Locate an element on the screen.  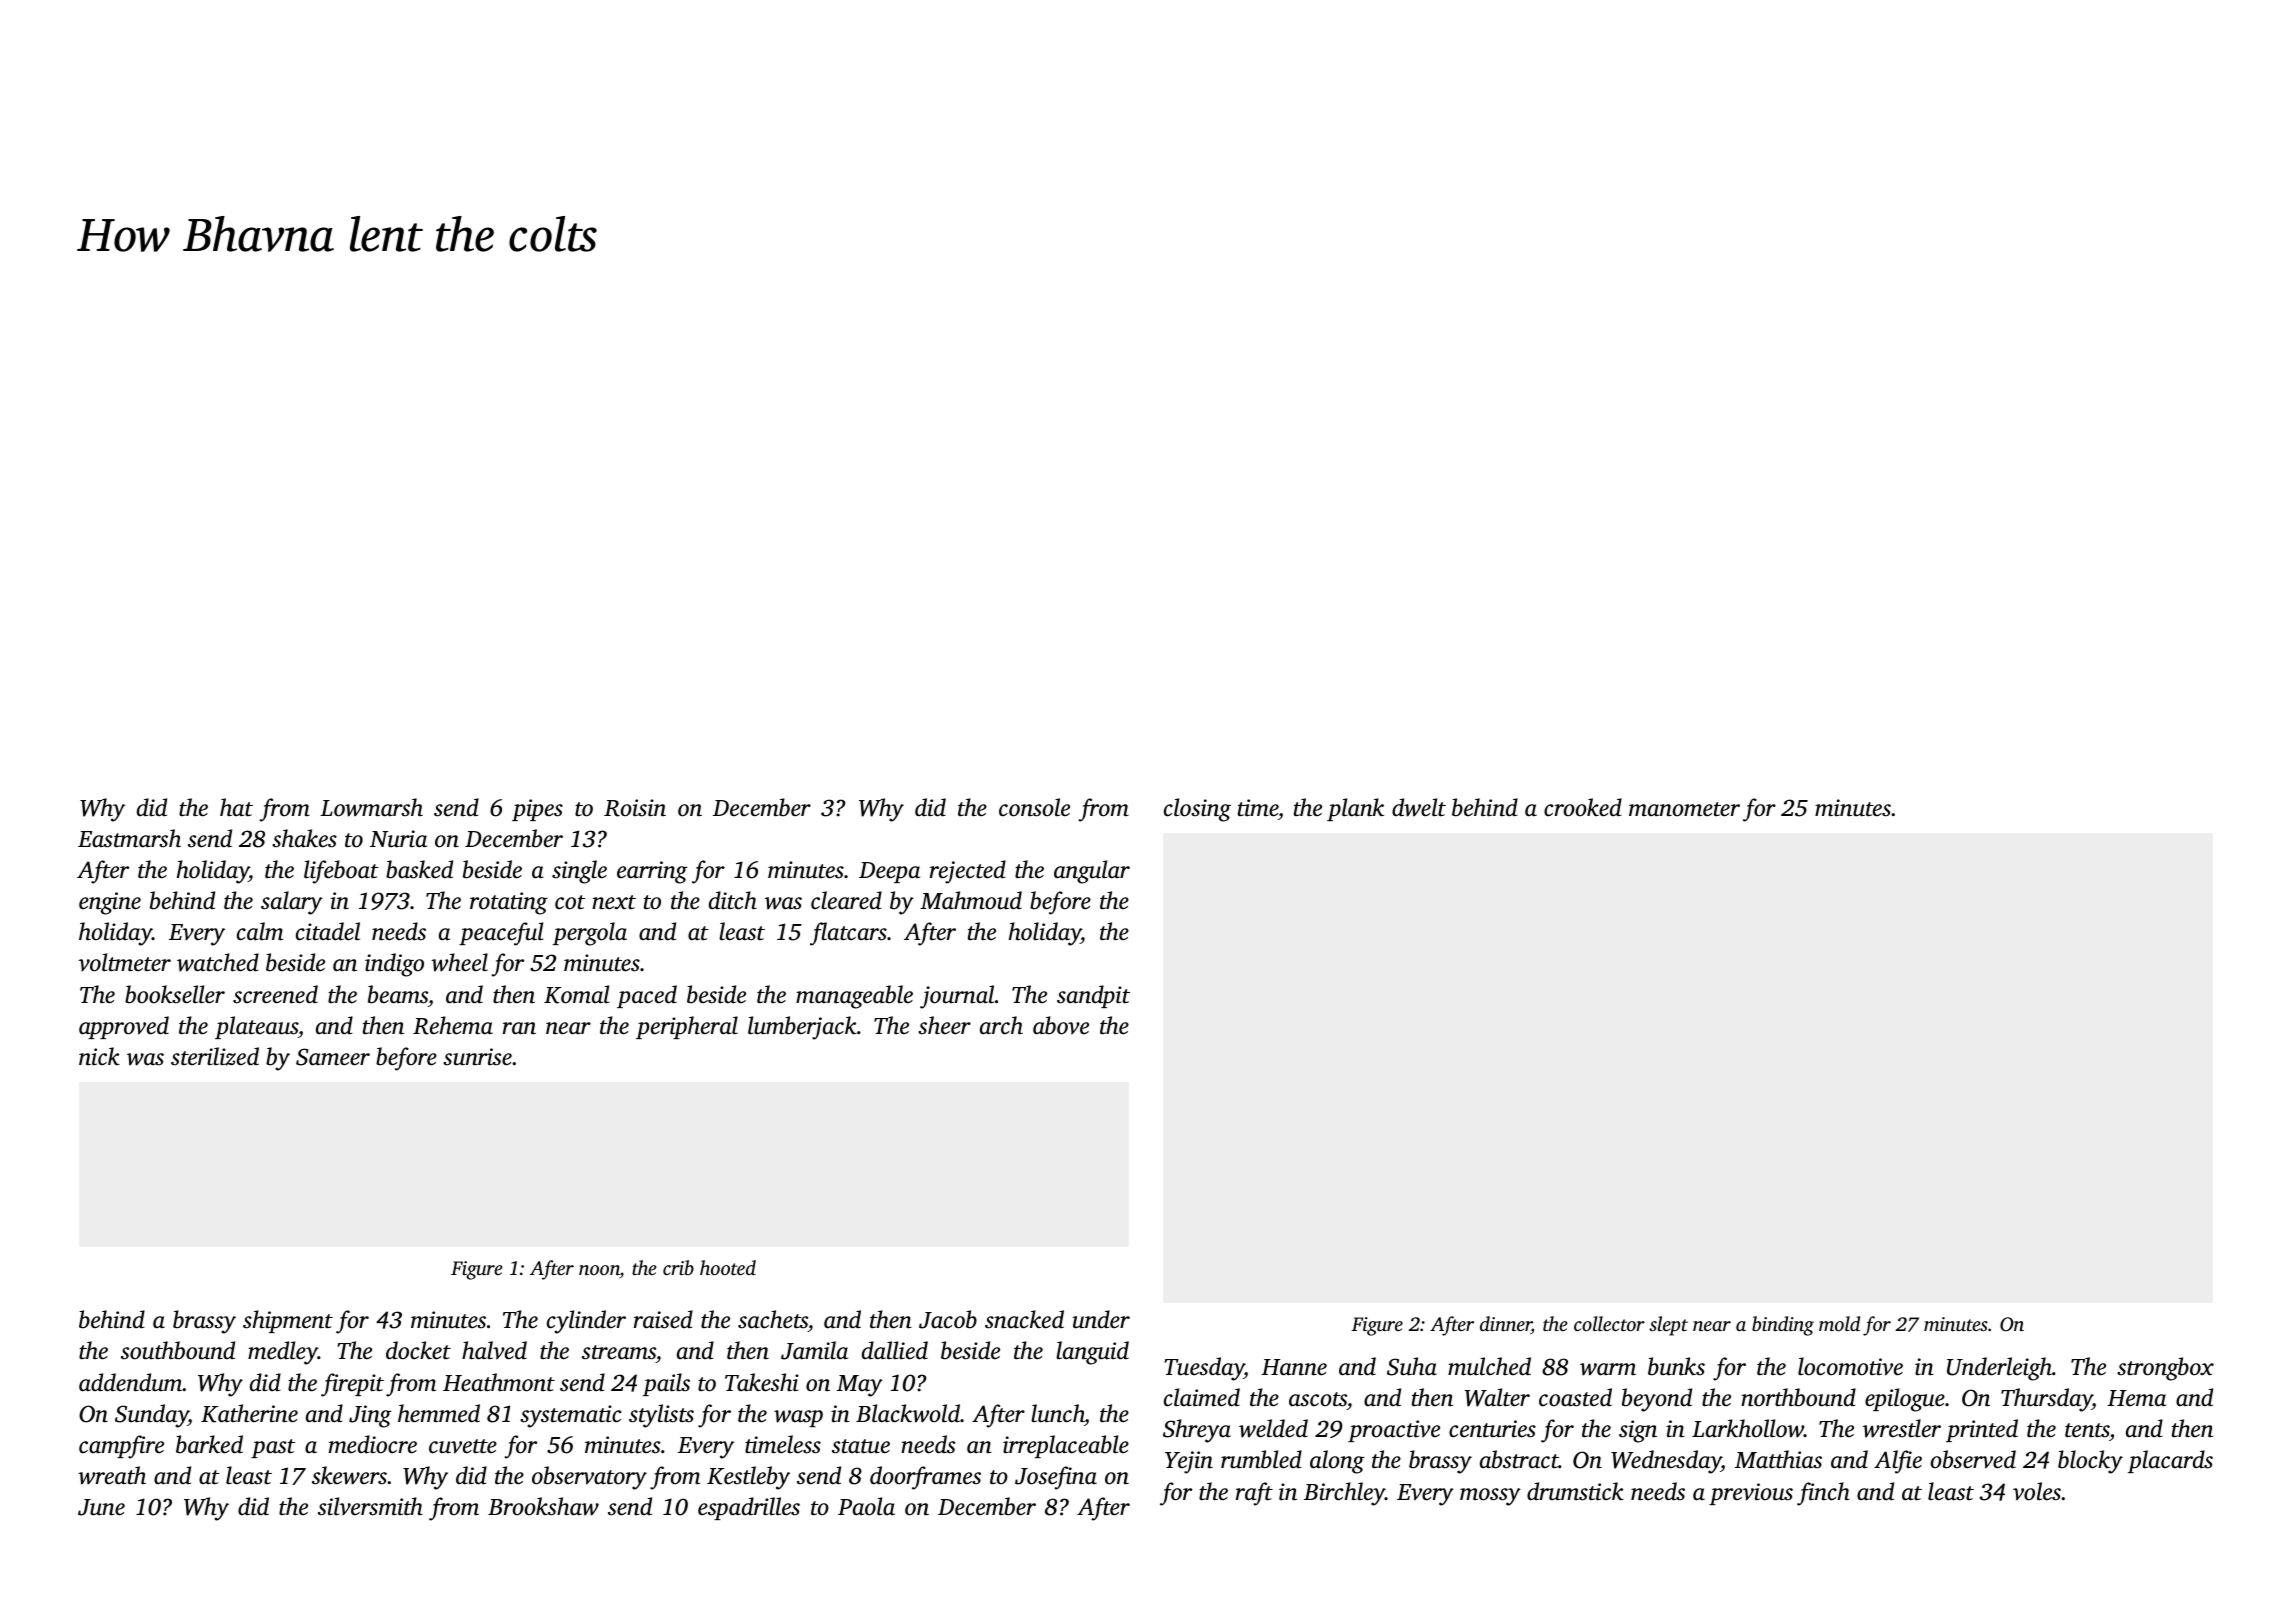
dwelt is located at coordinates (1419, 807).
